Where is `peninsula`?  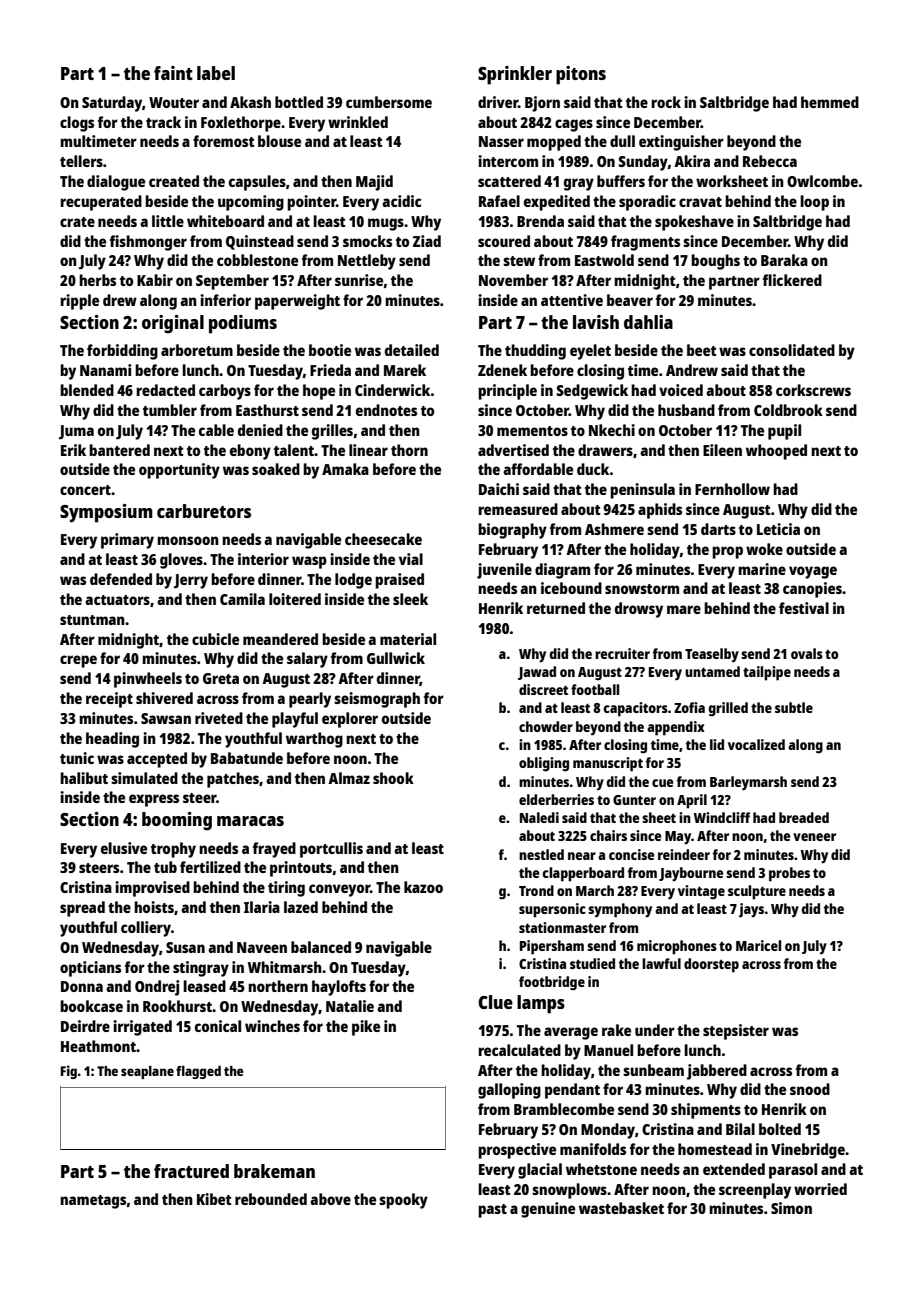
peninsula is located at coordinates (642, 491).
